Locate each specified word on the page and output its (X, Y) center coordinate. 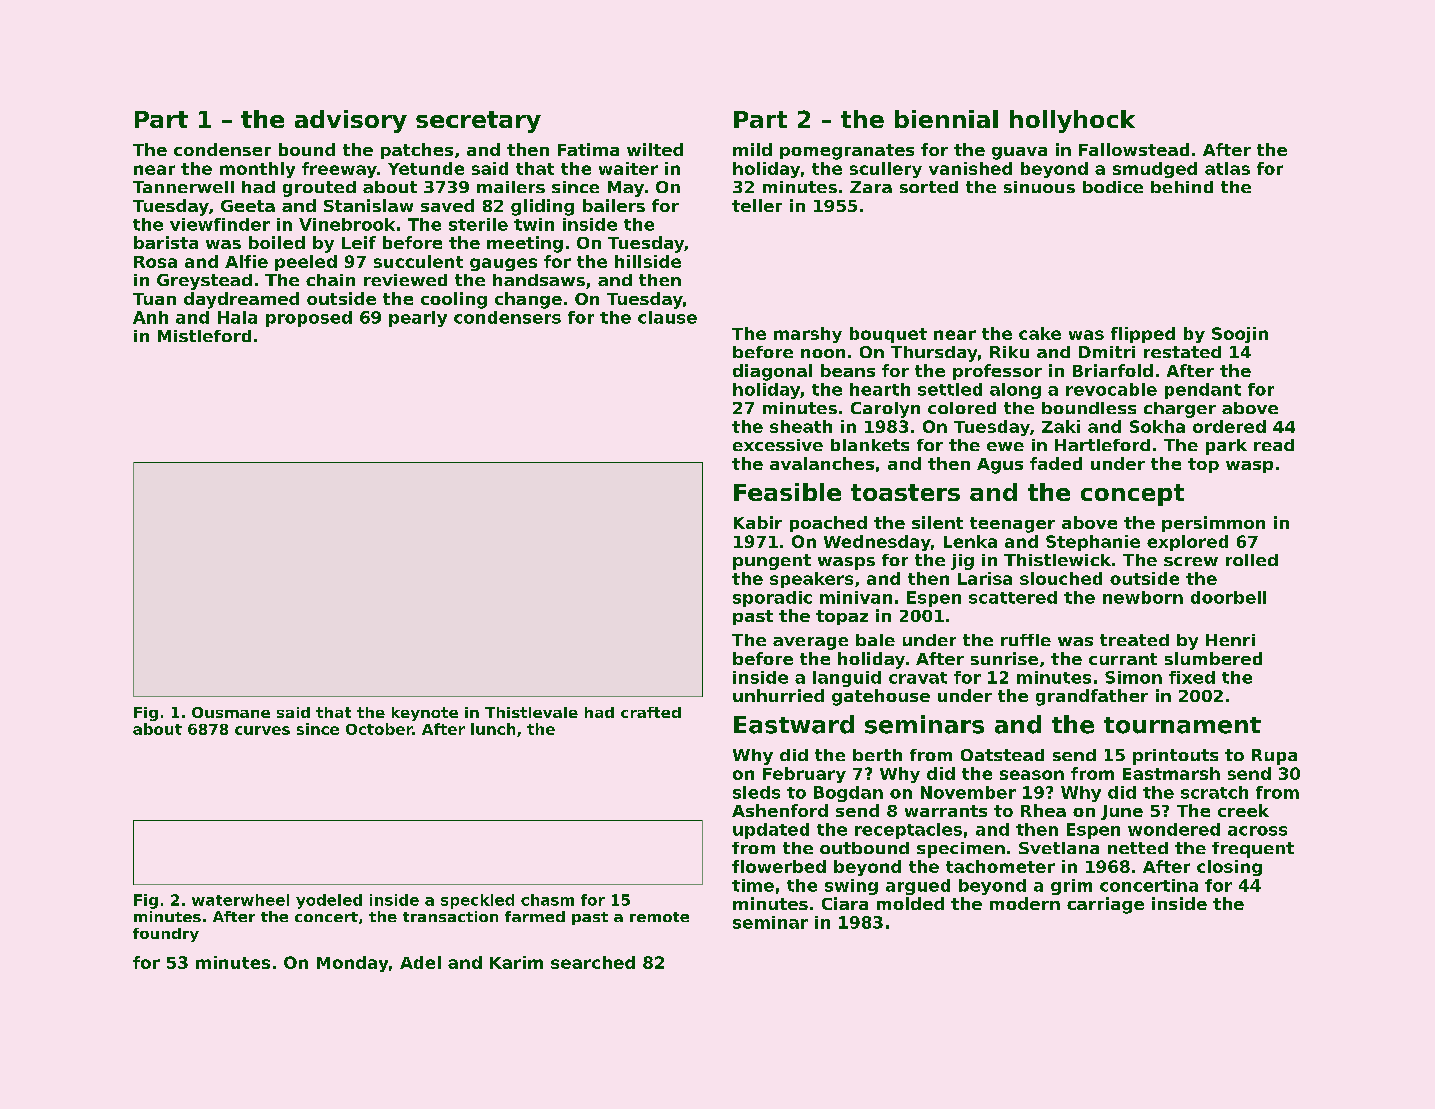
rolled (1252, 560)
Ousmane (231, 712)
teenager (1012, 525)
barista (166, 242)
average (810, 643)
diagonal (772, 372)
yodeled (329, 901)
